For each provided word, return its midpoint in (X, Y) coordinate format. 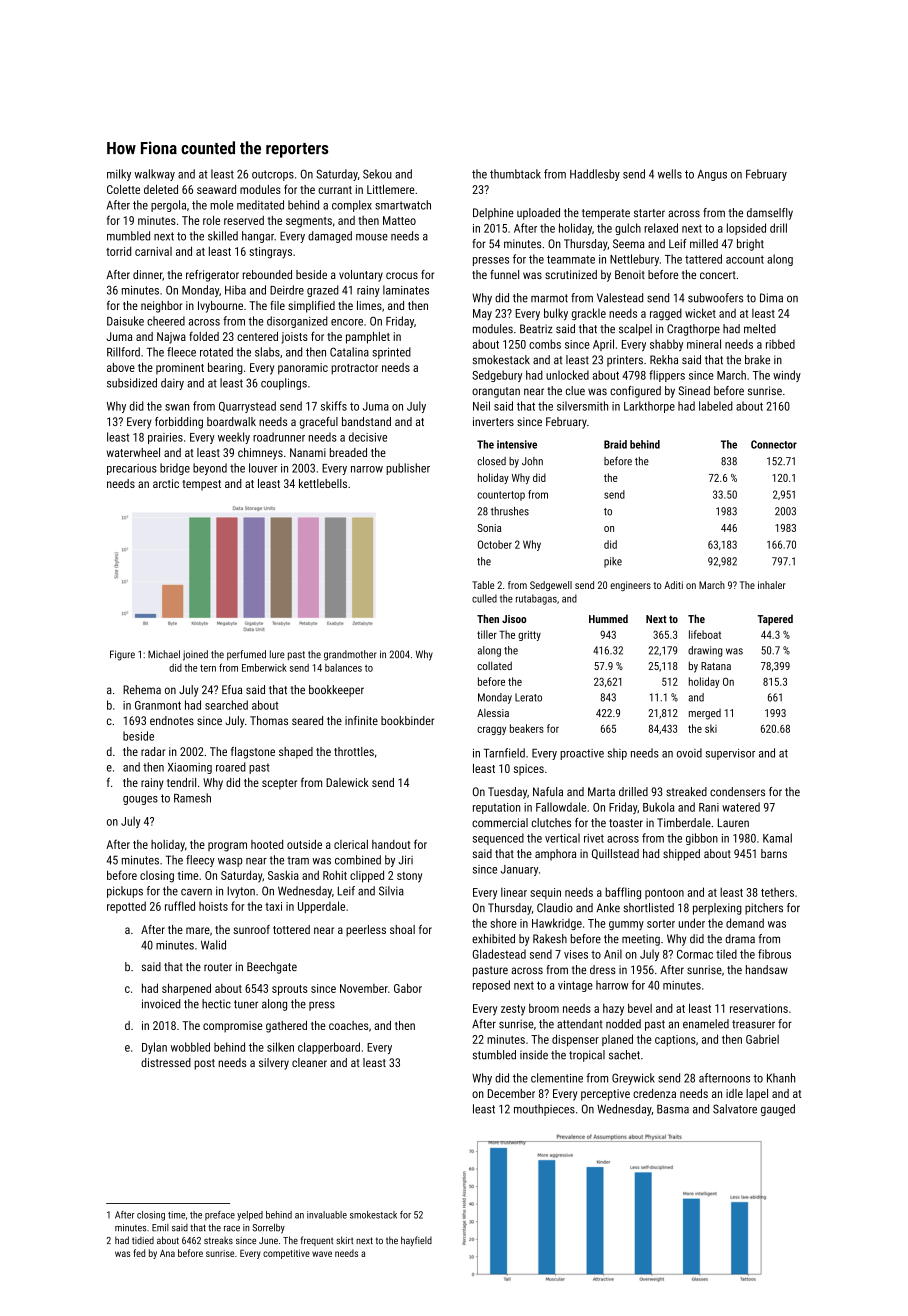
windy (787, 376)
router (218, 967)
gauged (778, 1110)
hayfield (416, 1241)
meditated (260, 205)
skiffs (334, 406)
